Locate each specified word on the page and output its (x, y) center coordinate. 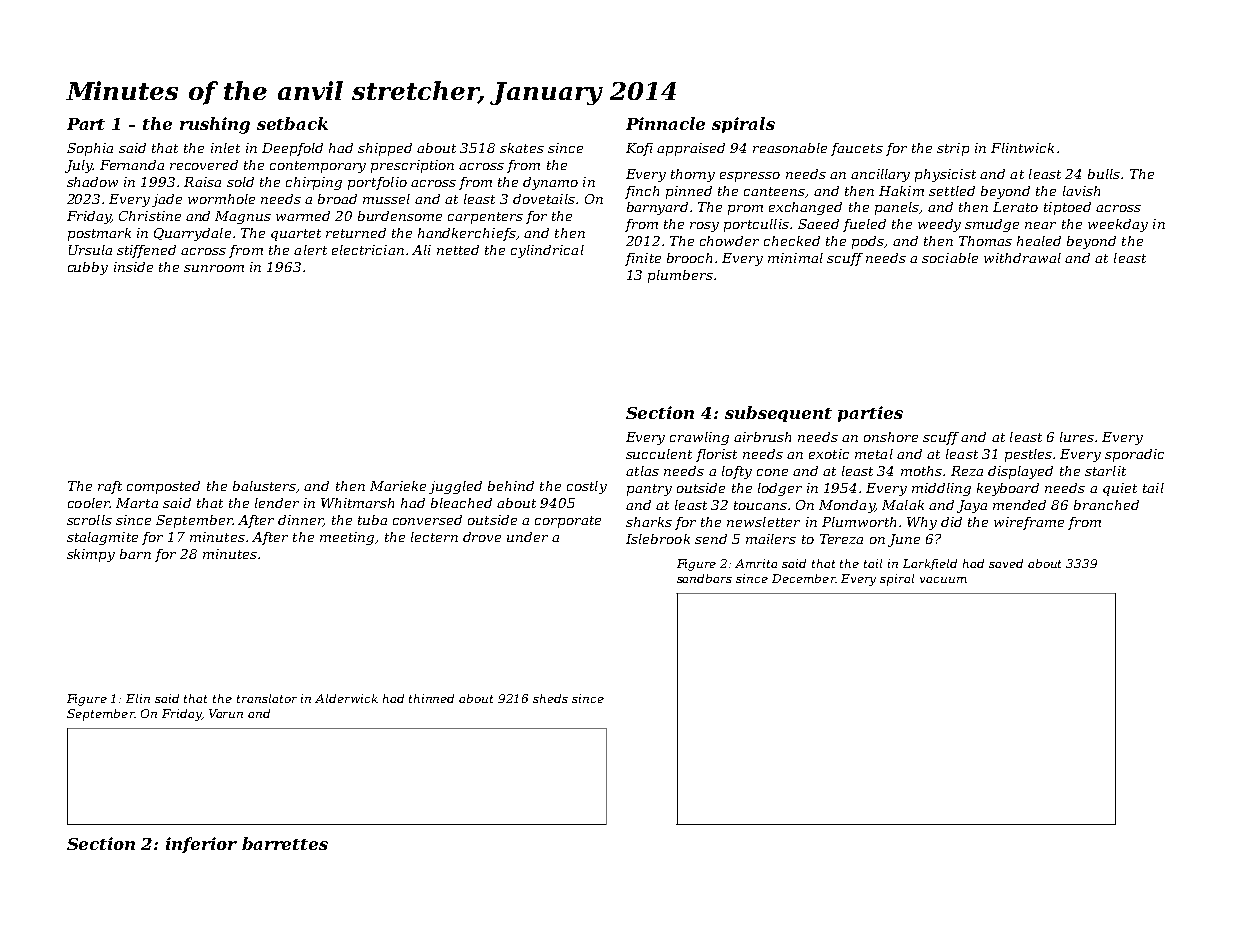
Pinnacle (665, 123)
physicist (945, 175)
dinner (300, 521)
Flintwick (1022, 148)
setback (292, 123)
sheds (550, 698)
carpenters (485, 218)
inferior (201, 845)
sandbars (704, 578)
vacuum (943, 580)
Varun (226, 713)
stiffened (146, 251)
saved (1006, 563)
